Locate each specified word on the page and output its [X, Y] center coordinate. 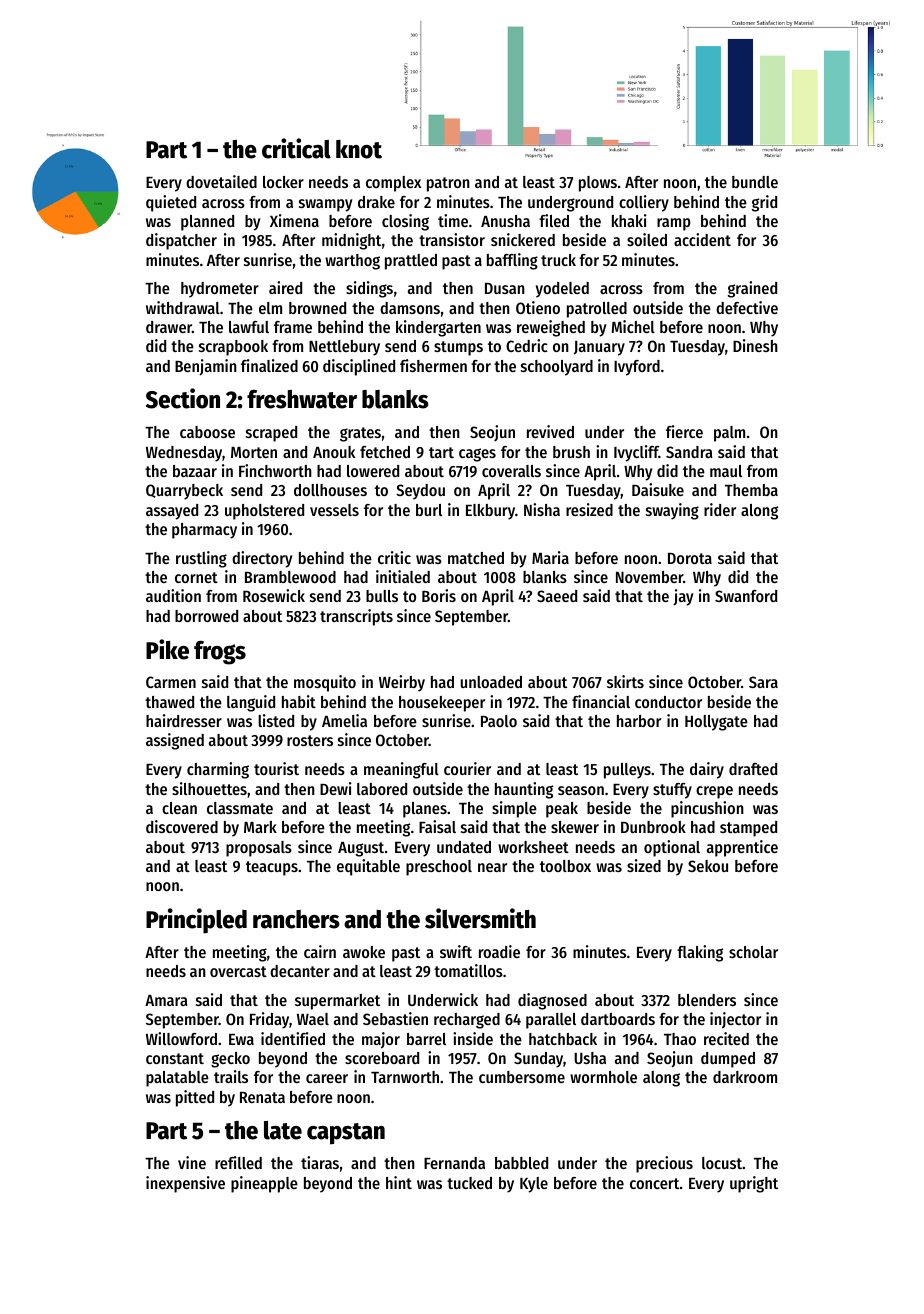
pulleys [627, 771]
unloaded [491, 682]
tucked [469, 1183]
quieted [171, 203]
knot [359, 149]
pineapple [264, 1184]
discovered [182, 826]
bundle [755, 182]
